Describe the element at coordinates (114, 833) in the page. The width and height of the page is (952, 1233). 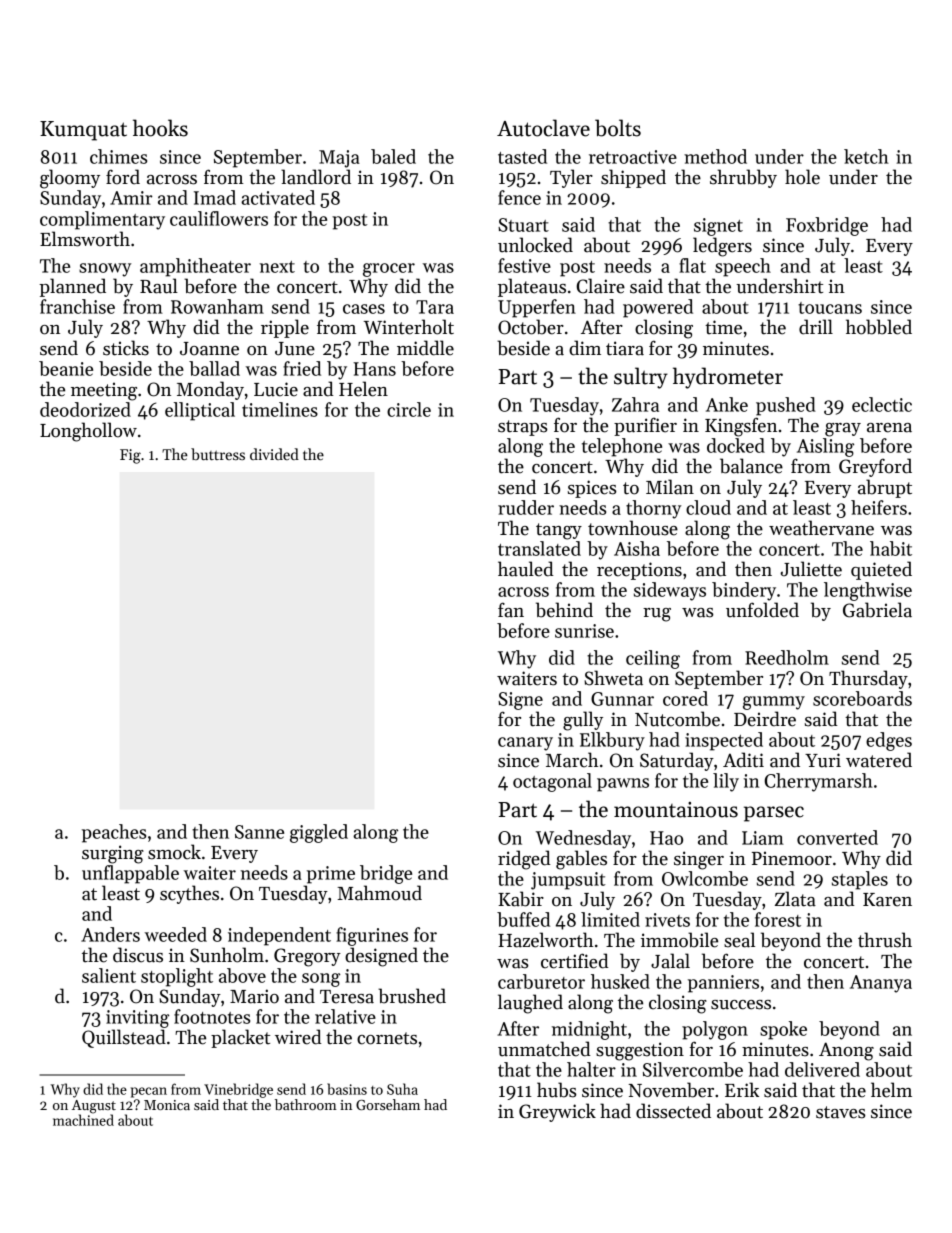
I see `peaches` at that location.
